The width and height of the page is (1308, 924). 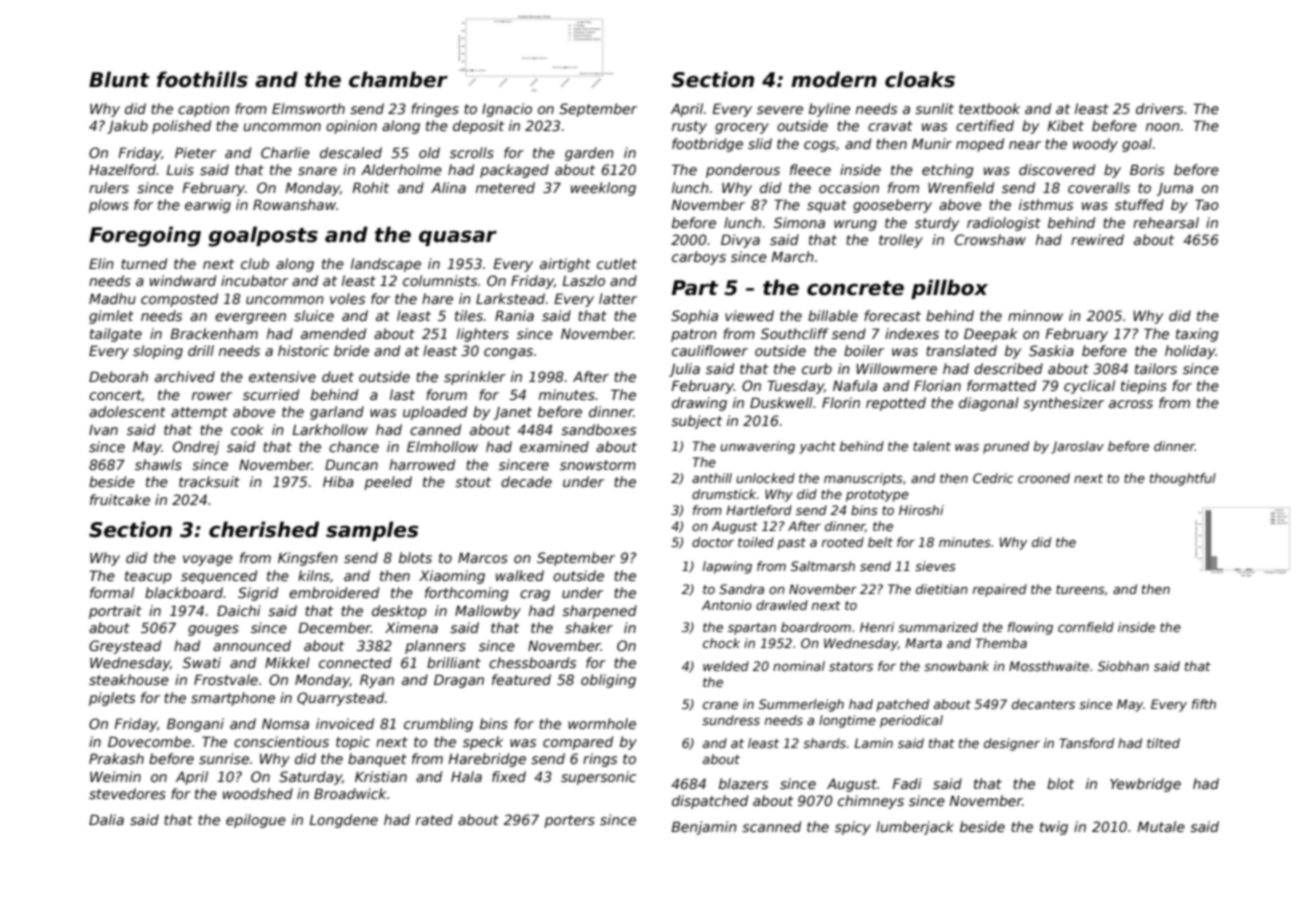 What do you see at coordinates (109, 187) in the page?
I see `rulers` at bounding box center [109, 187].
